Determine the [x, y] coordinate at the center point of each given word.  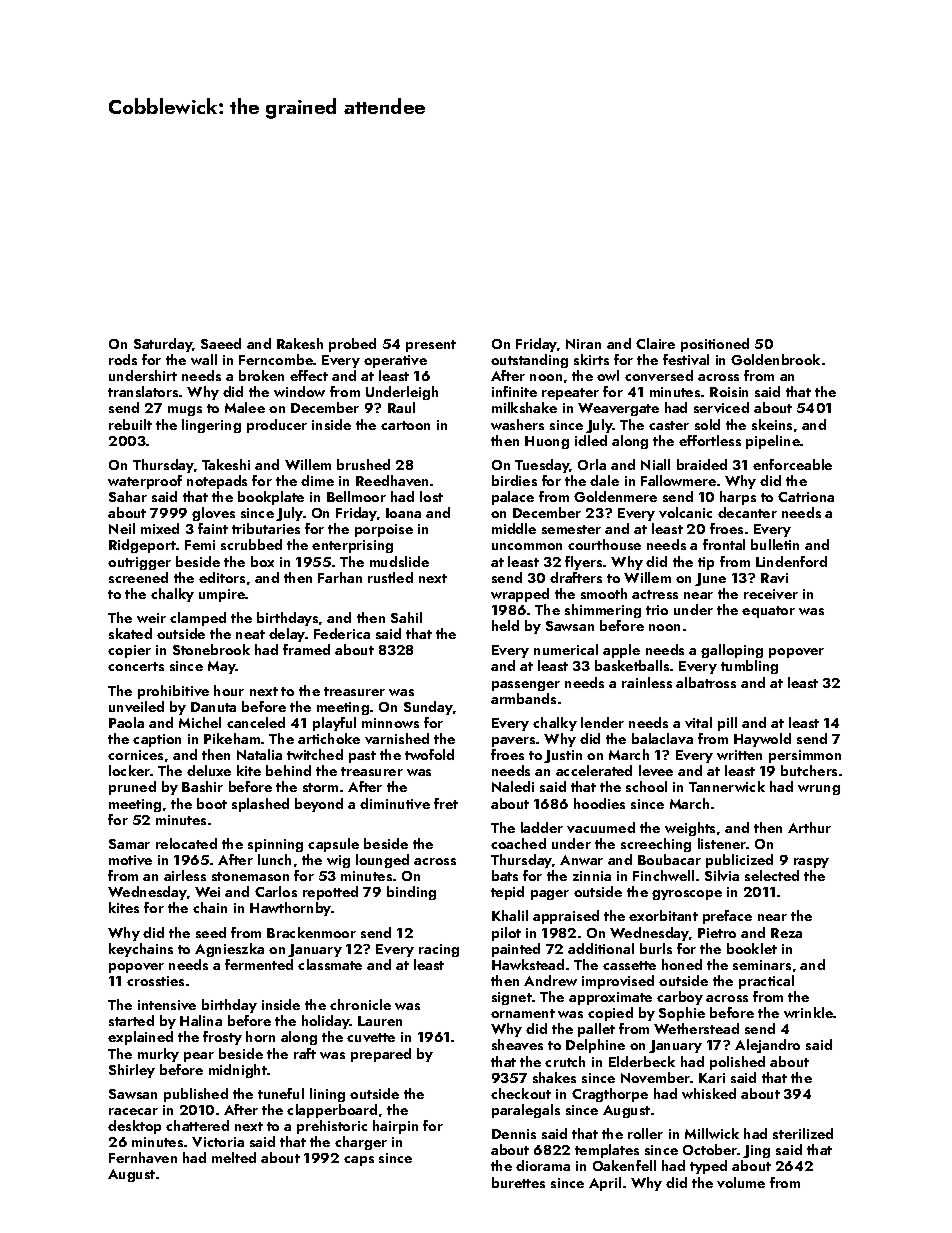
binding [411, 893]
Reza [786, 933]
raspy [811, 863]
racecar [133, 1111]
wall [204, 359]
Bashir [202, 786]
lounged [382, 861]
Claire [655, 343]
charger [361, 1143]
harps [738, 498]
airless [185, 875]
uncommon [527, 546]
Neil [122, 528]
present [431, 346]
